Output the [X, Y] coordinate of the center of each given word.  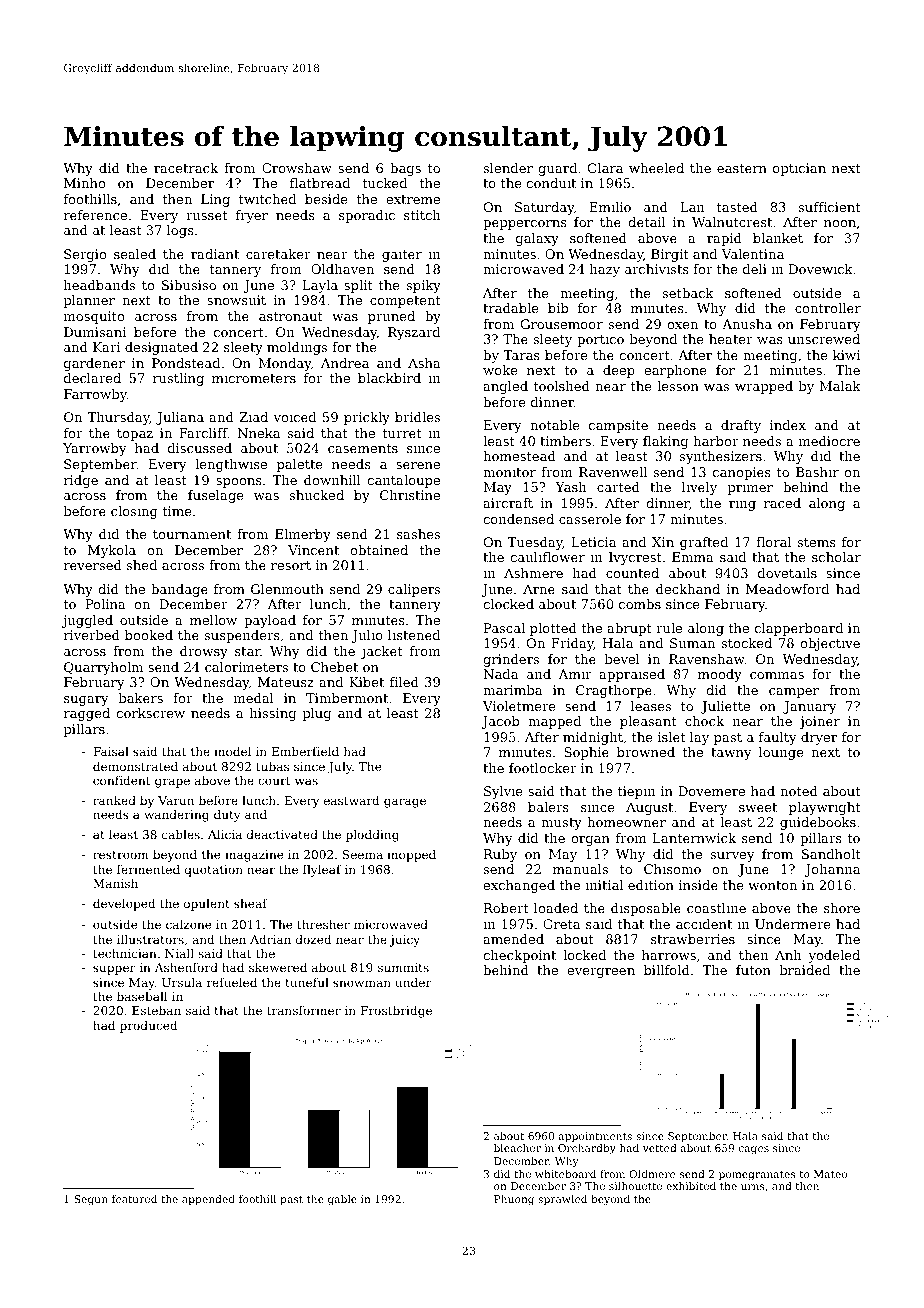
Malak [840, 386]
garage [405, 803]
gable [342, 1200]
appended [208, 1200]
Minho [84, 183]
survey [733, 857]
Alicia [225, 834]
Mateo [830, 1174]
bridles [417, 417]
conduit [551, 183]
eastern [742, 168]
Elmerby [303, 535]
